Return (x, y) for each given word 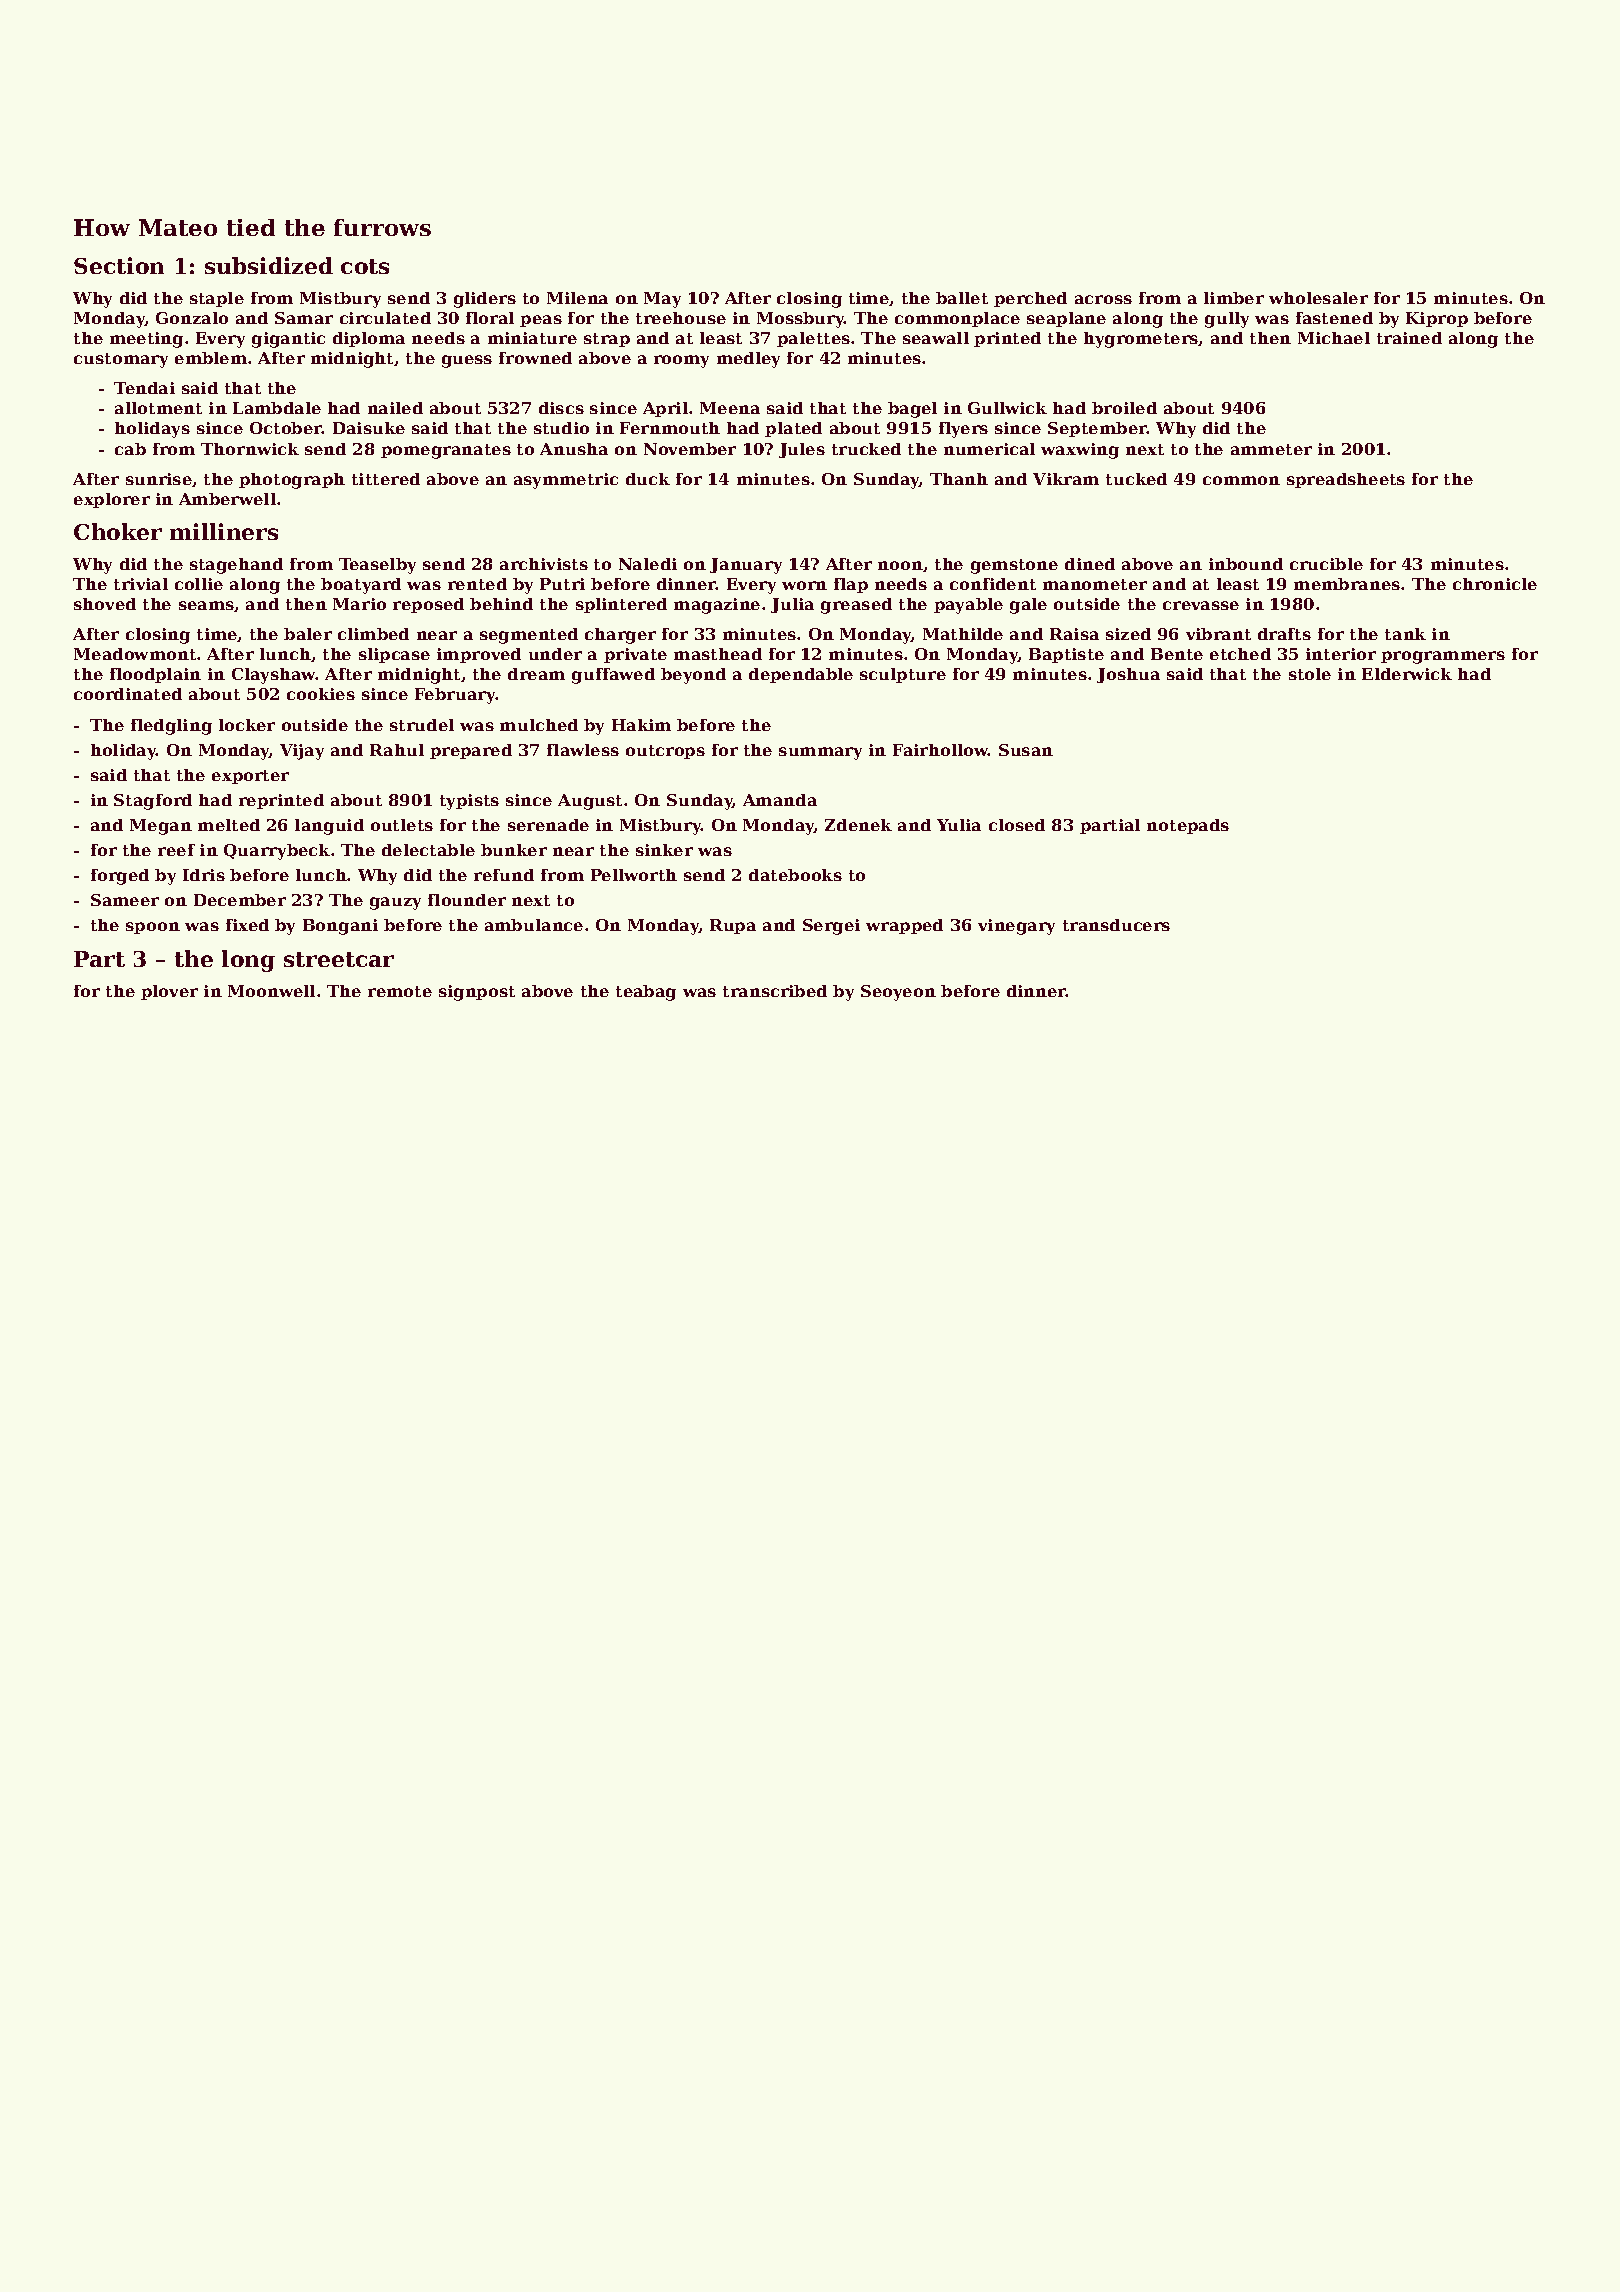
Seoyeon (898, 993)
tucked (1136, 479)
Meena (730, 408)
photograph (292, 481)
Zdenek (858, 825)
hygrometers (1141, 340)
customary (121, 360)
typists (469, 802)
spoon (153, 928)
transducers (1116, 925)
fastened (1334, 318)
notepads (1188, 826)
